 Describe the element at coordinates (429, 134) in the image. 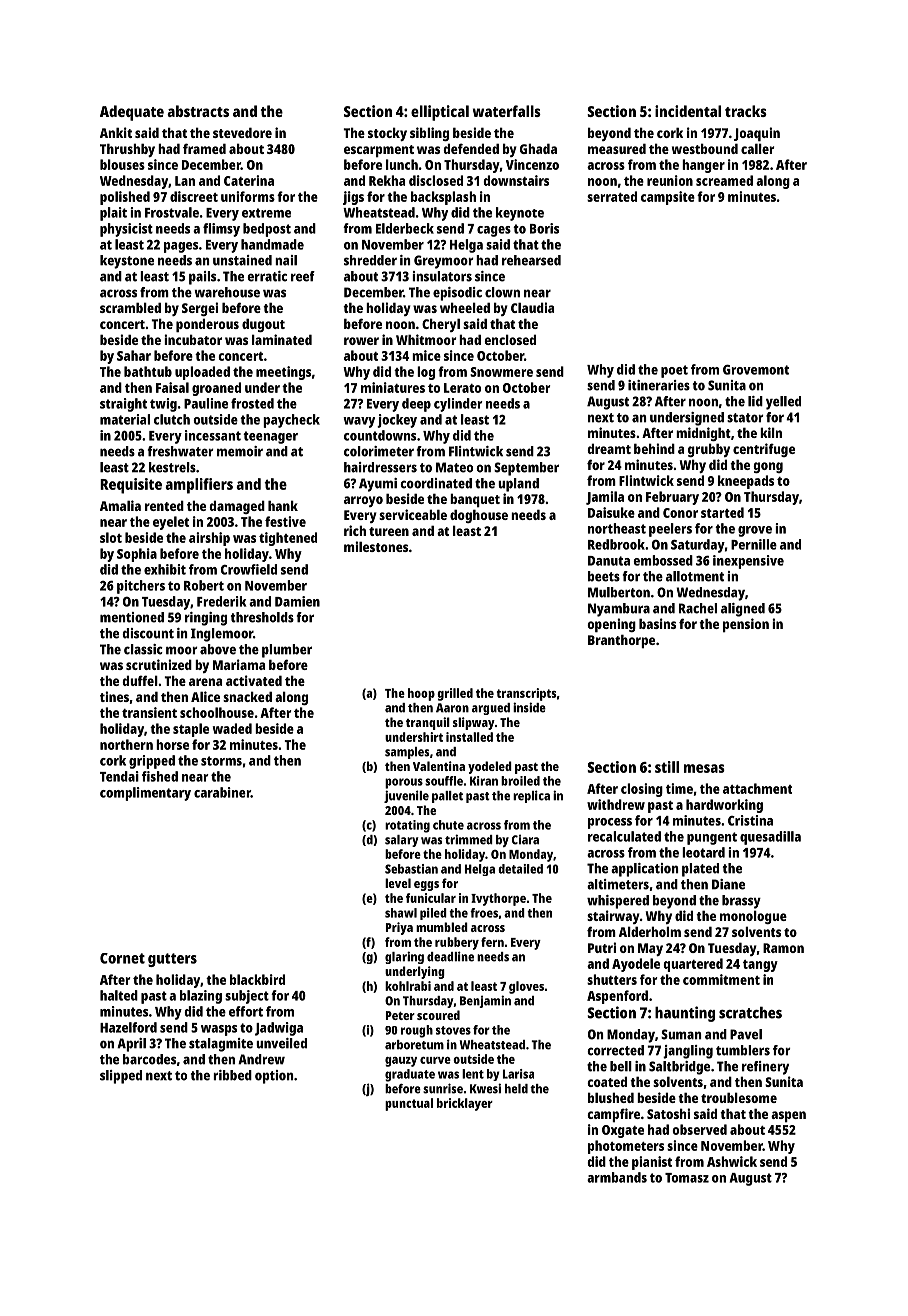

I see `sibling` at that location.
